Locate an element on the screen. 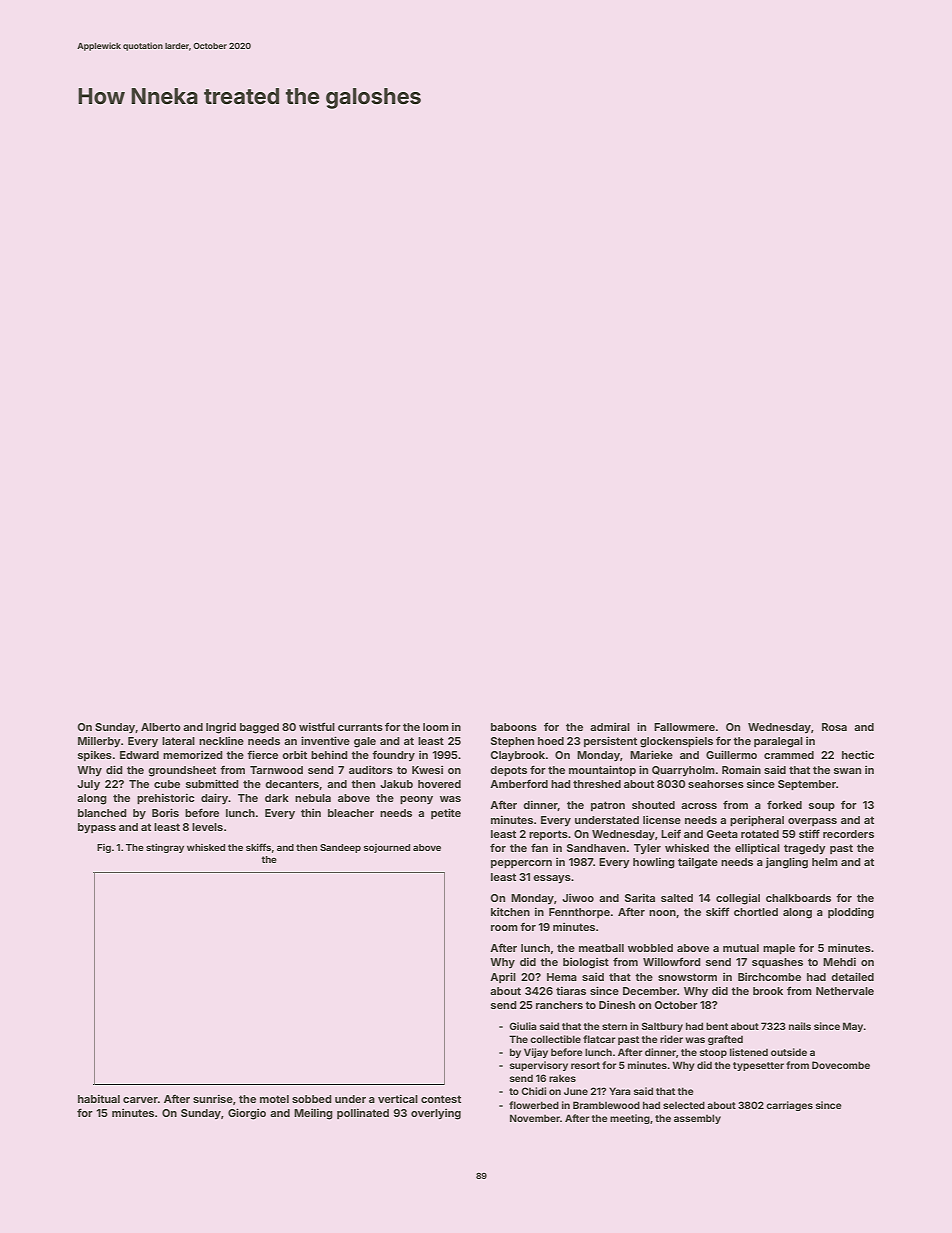  Giorgio is located at coordinates (247, 1114).
